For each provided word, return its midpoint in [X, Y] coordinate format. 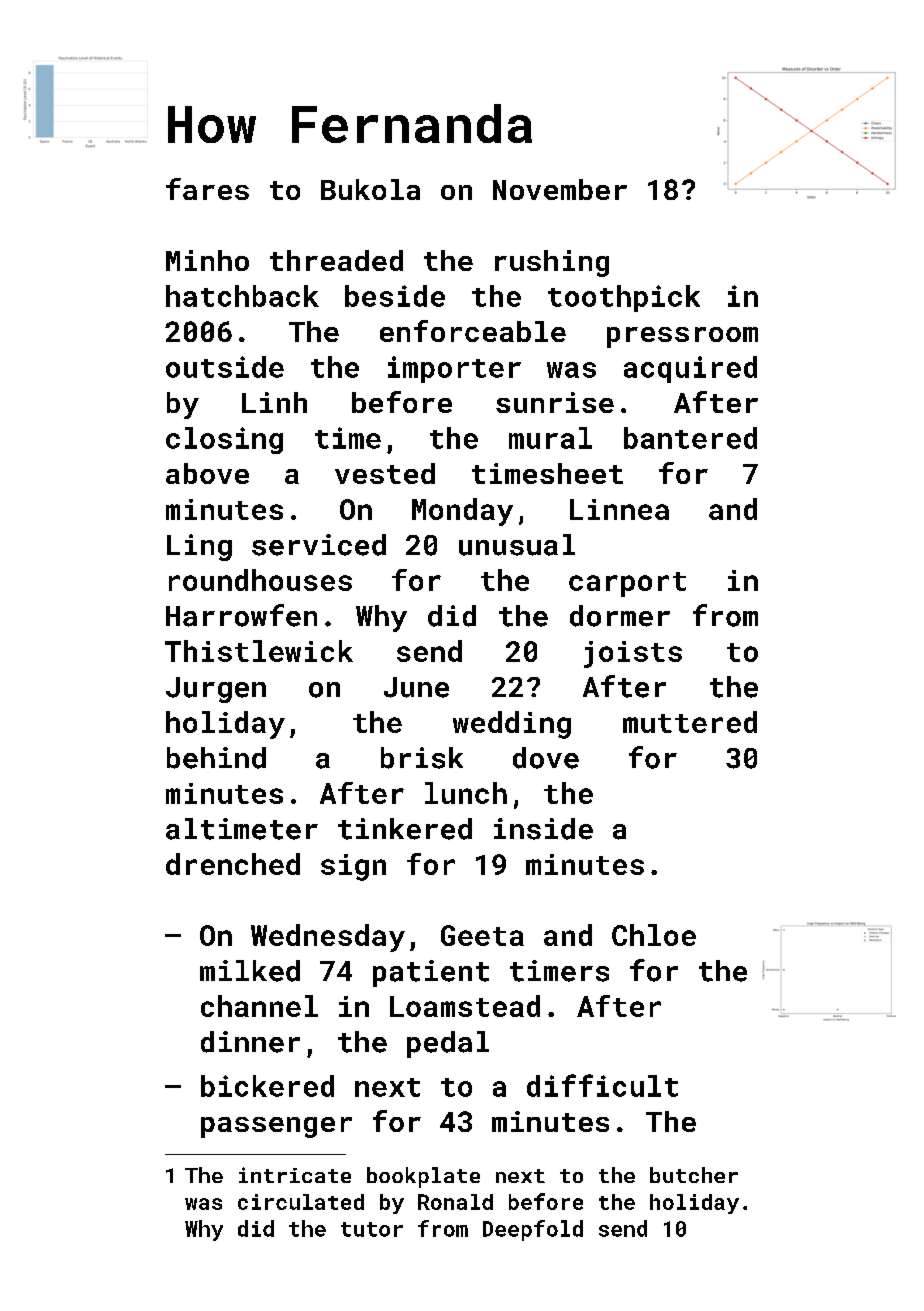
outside [225, 367]
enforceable [473, 331]
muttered [690, 722]
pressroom [682, 337]
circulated [301, 1202]
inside [543, 829]
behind [216, 758]
